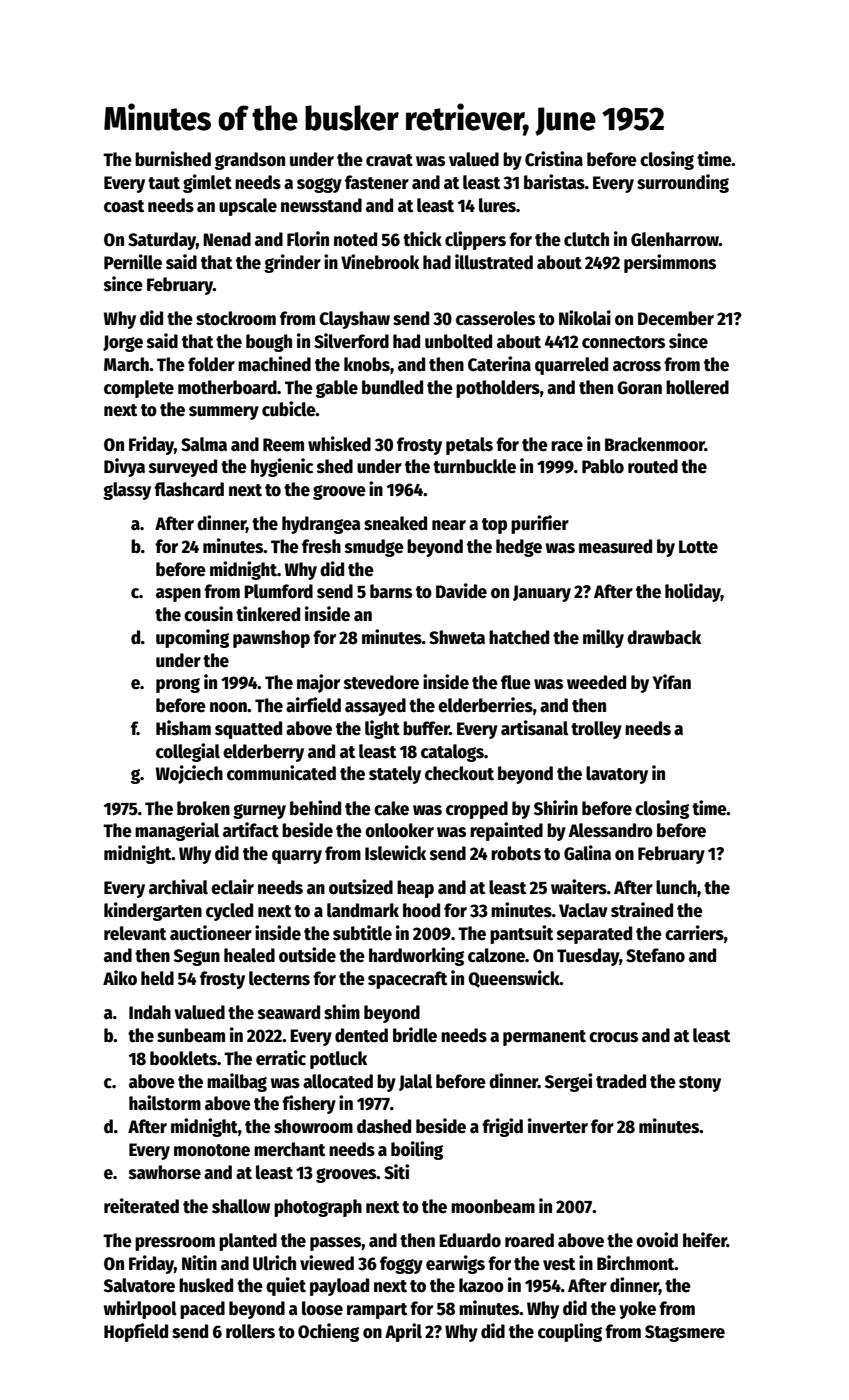 This screenshot has height=1400, width=849. What do you see at coordinates (282, 467) in the screenshot?
I see `hygienic` at bounding box center [282, 467].
